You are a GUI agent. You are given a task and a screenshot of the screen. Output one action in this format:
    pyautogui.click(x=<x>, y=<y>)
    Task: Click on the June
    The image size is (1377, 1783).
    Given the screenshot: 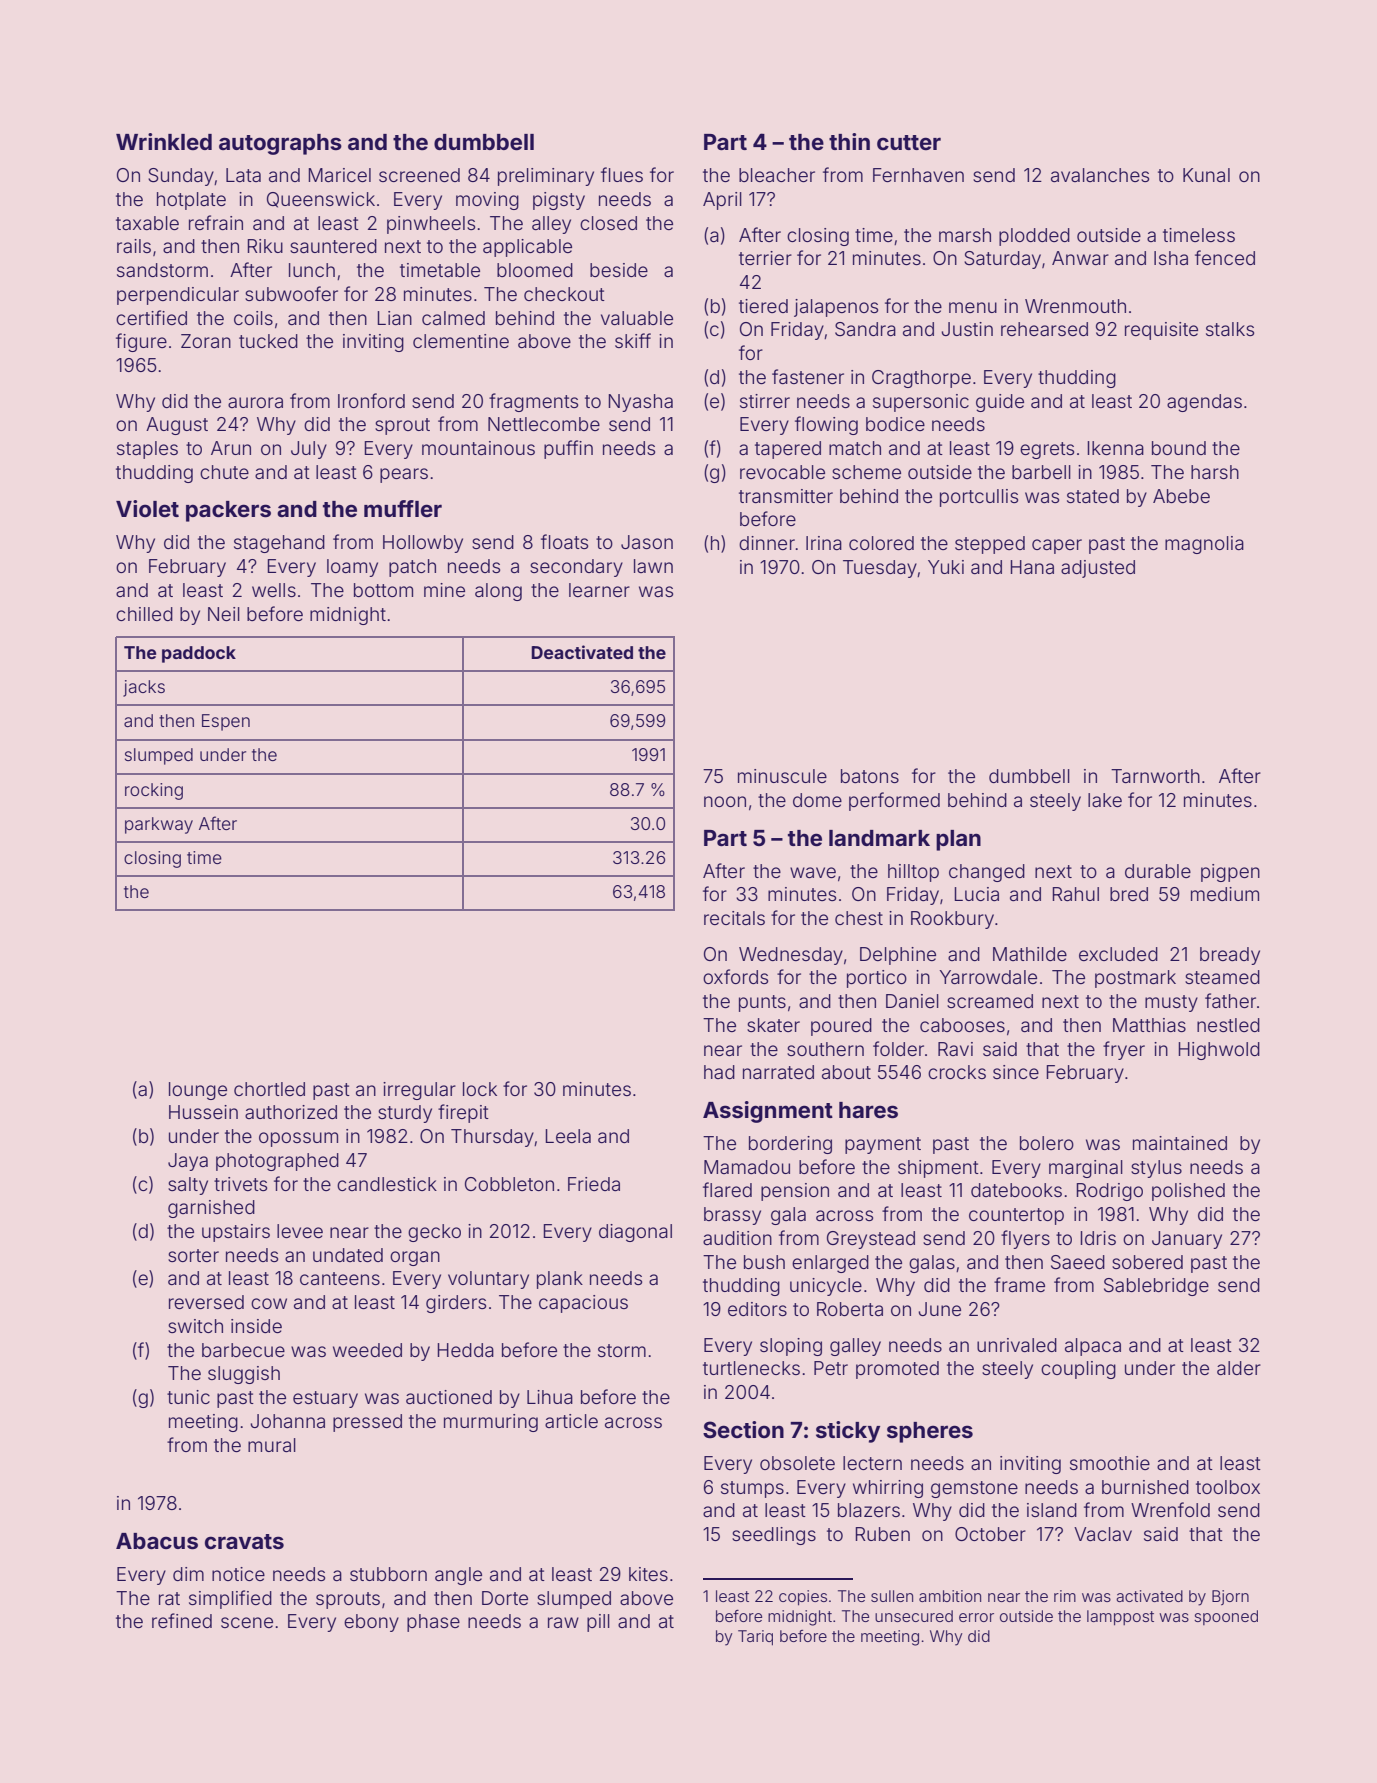 What is the action you would take?
    pyautogui.click(x=939, y=1309)
